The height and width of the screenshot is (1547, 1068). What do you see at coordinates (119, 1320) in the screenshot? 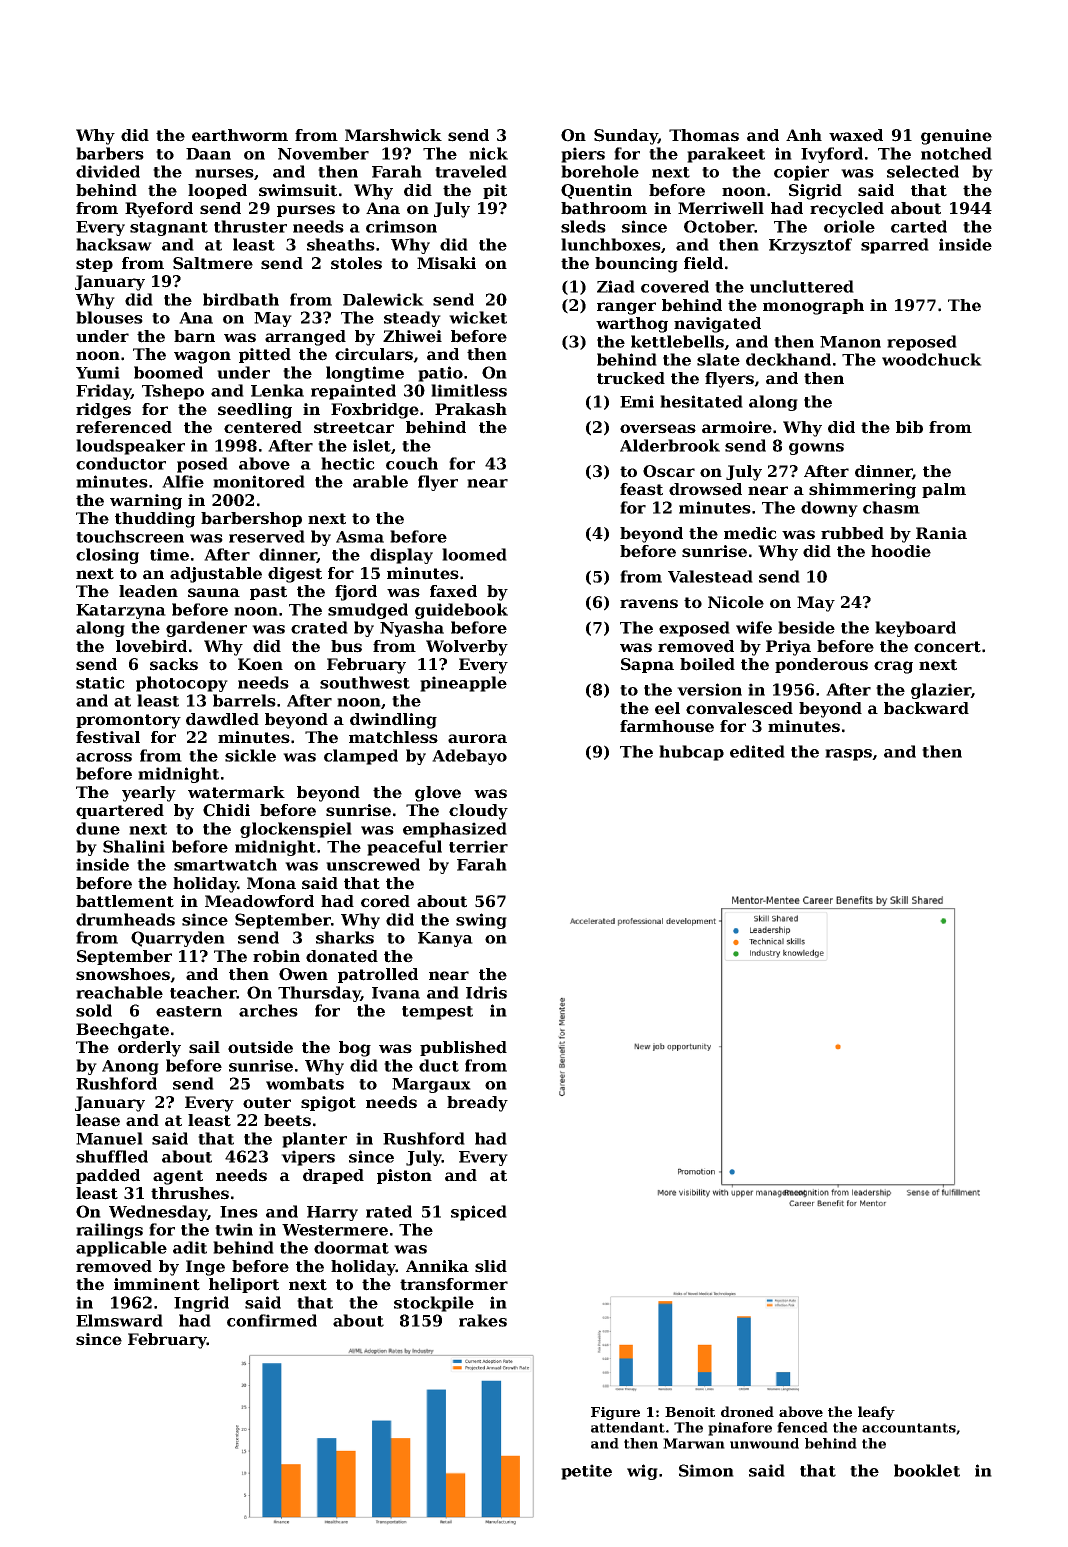
I see `Elmsward` at bounding box center [119, 1320].
